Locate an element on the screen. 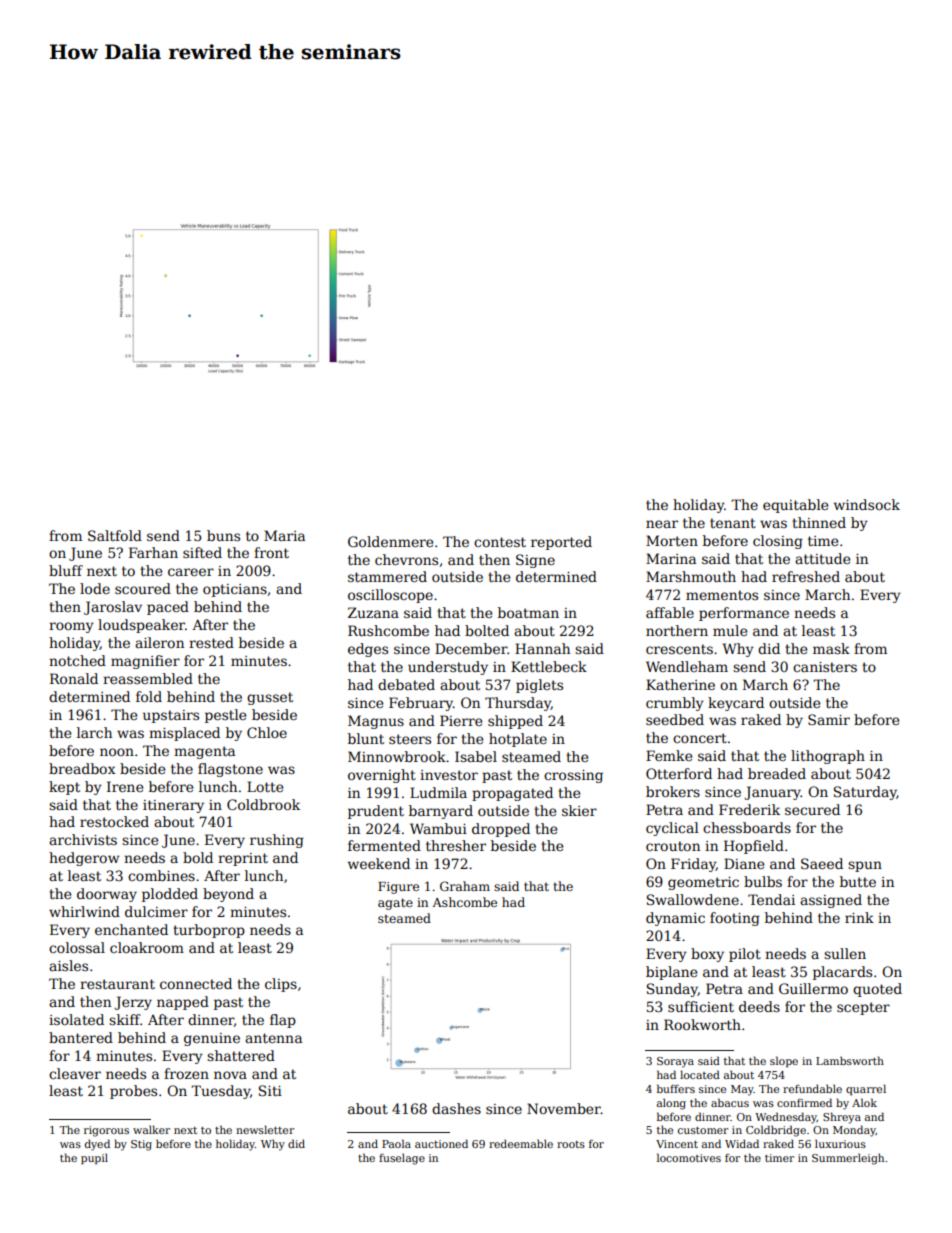  Samir is located at coordinates (829, 719).
